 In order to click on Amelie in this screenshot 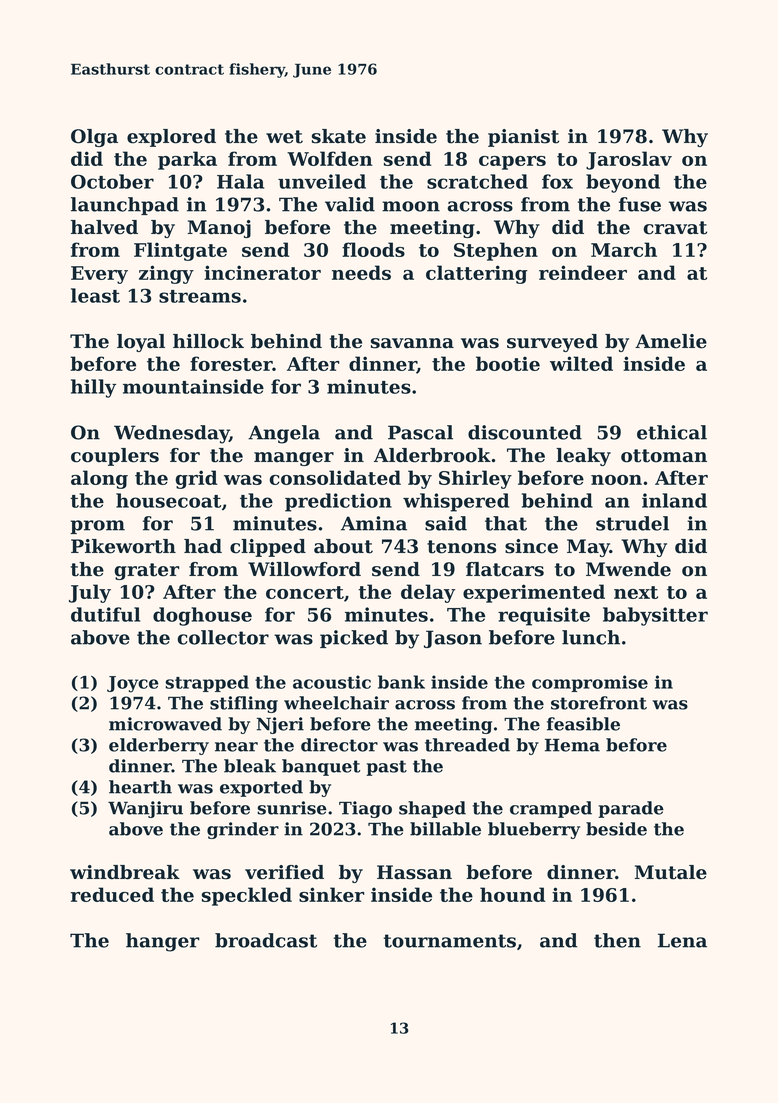, I will do `click(671, 341)`.
